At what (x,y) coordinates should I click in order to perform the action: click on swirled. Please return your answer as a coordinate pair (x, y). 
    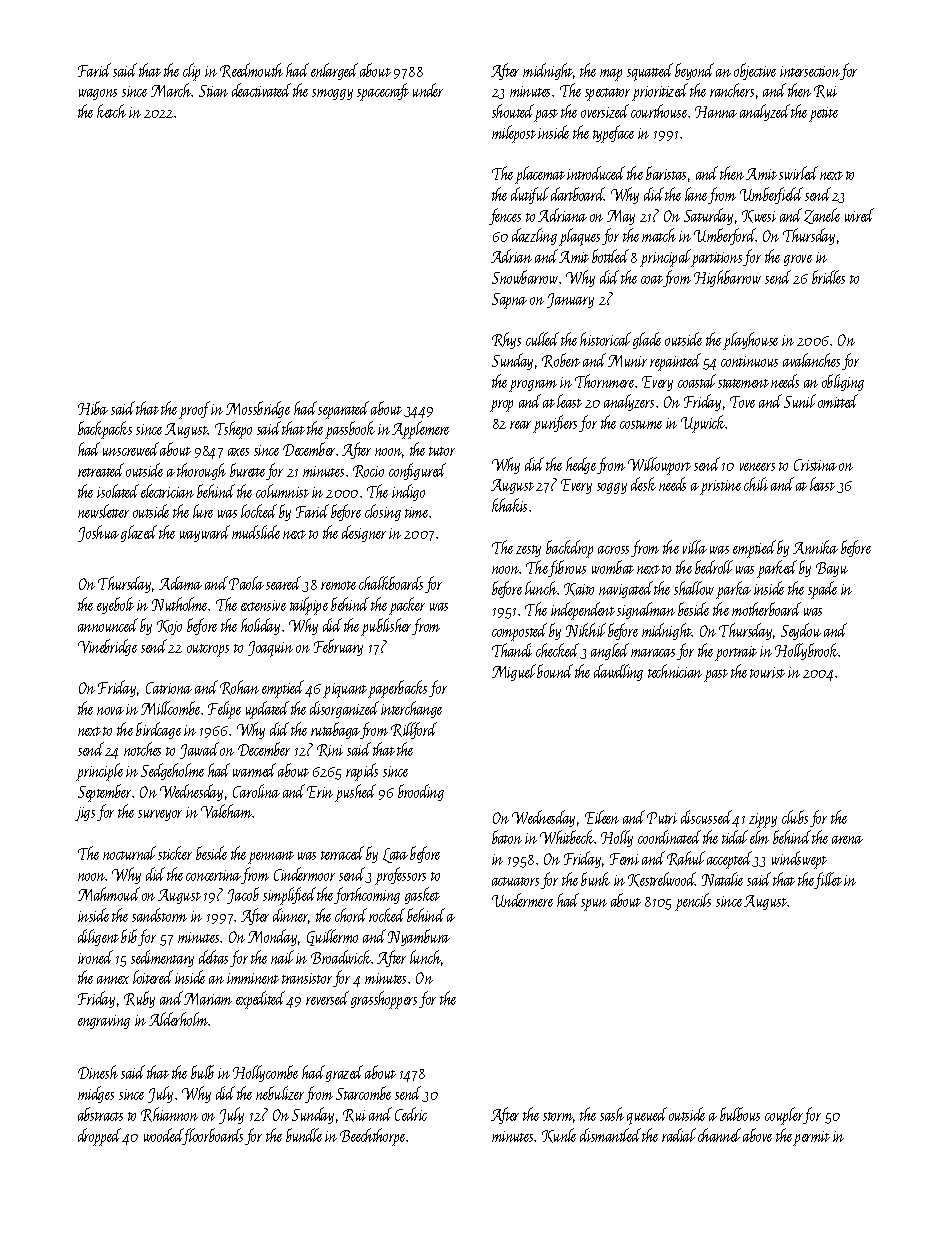
    Looking at the image, I should click on (798, 173).
